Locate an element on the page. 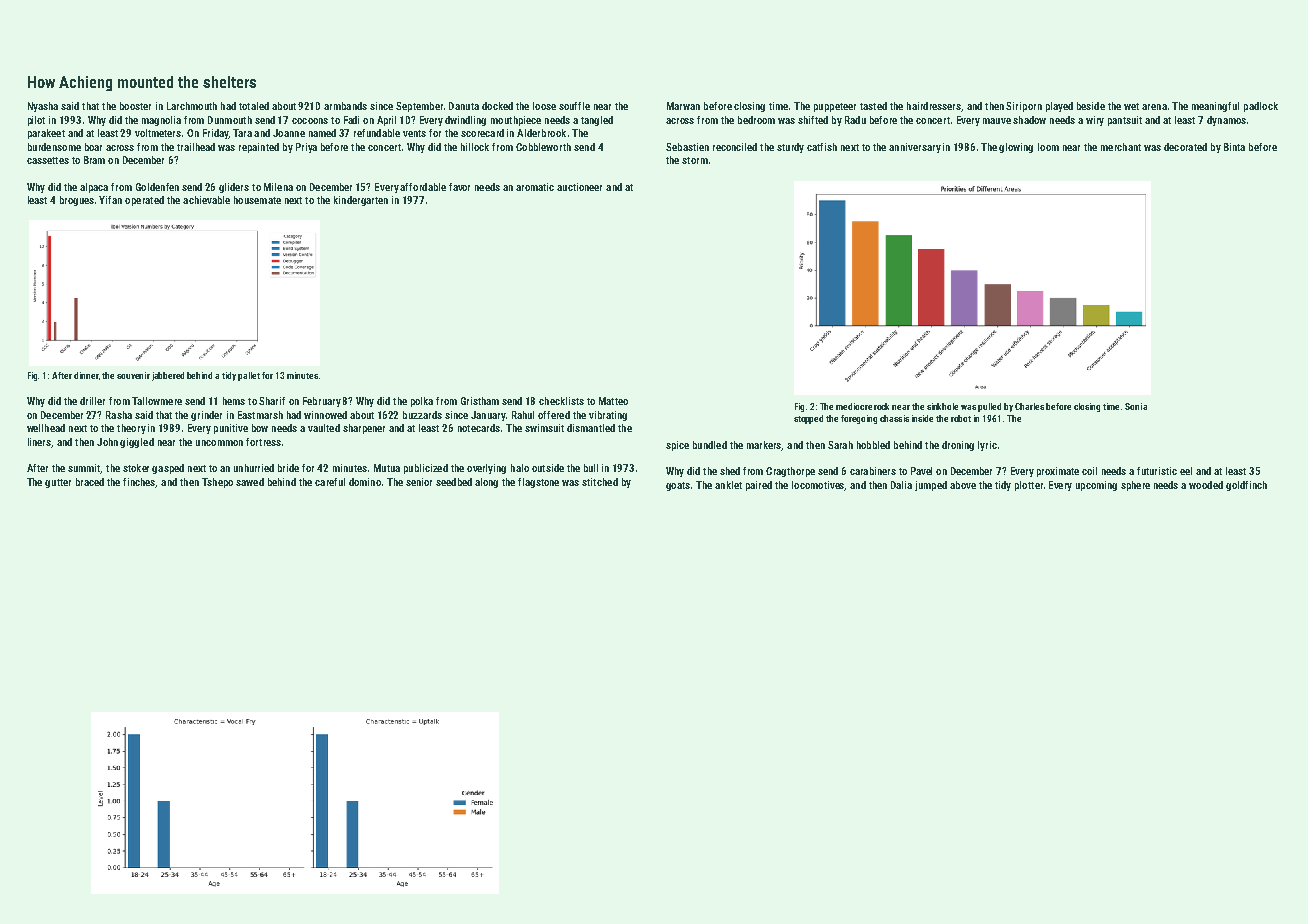 The image size is (1308, 924). hairdressers is located at coordinates (934, 106).
